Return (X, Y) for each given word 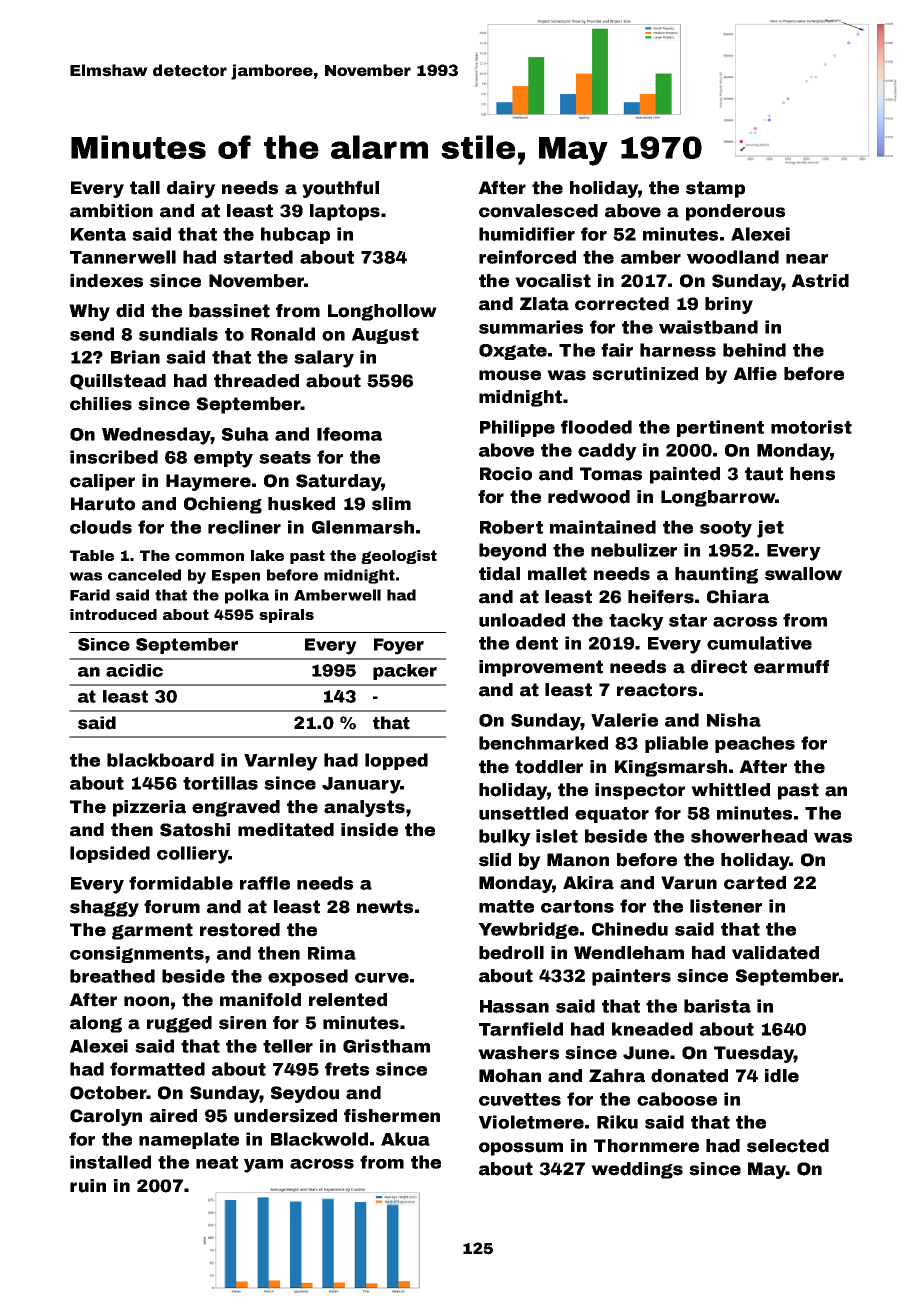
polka (247, 596)
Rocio (506, 474)
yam (263, 1166)
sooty (726, 529)
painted (685, 475)
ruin (88, 1186)
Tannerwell (123, 257)
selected (788, 1146)
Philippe (517, 428)
